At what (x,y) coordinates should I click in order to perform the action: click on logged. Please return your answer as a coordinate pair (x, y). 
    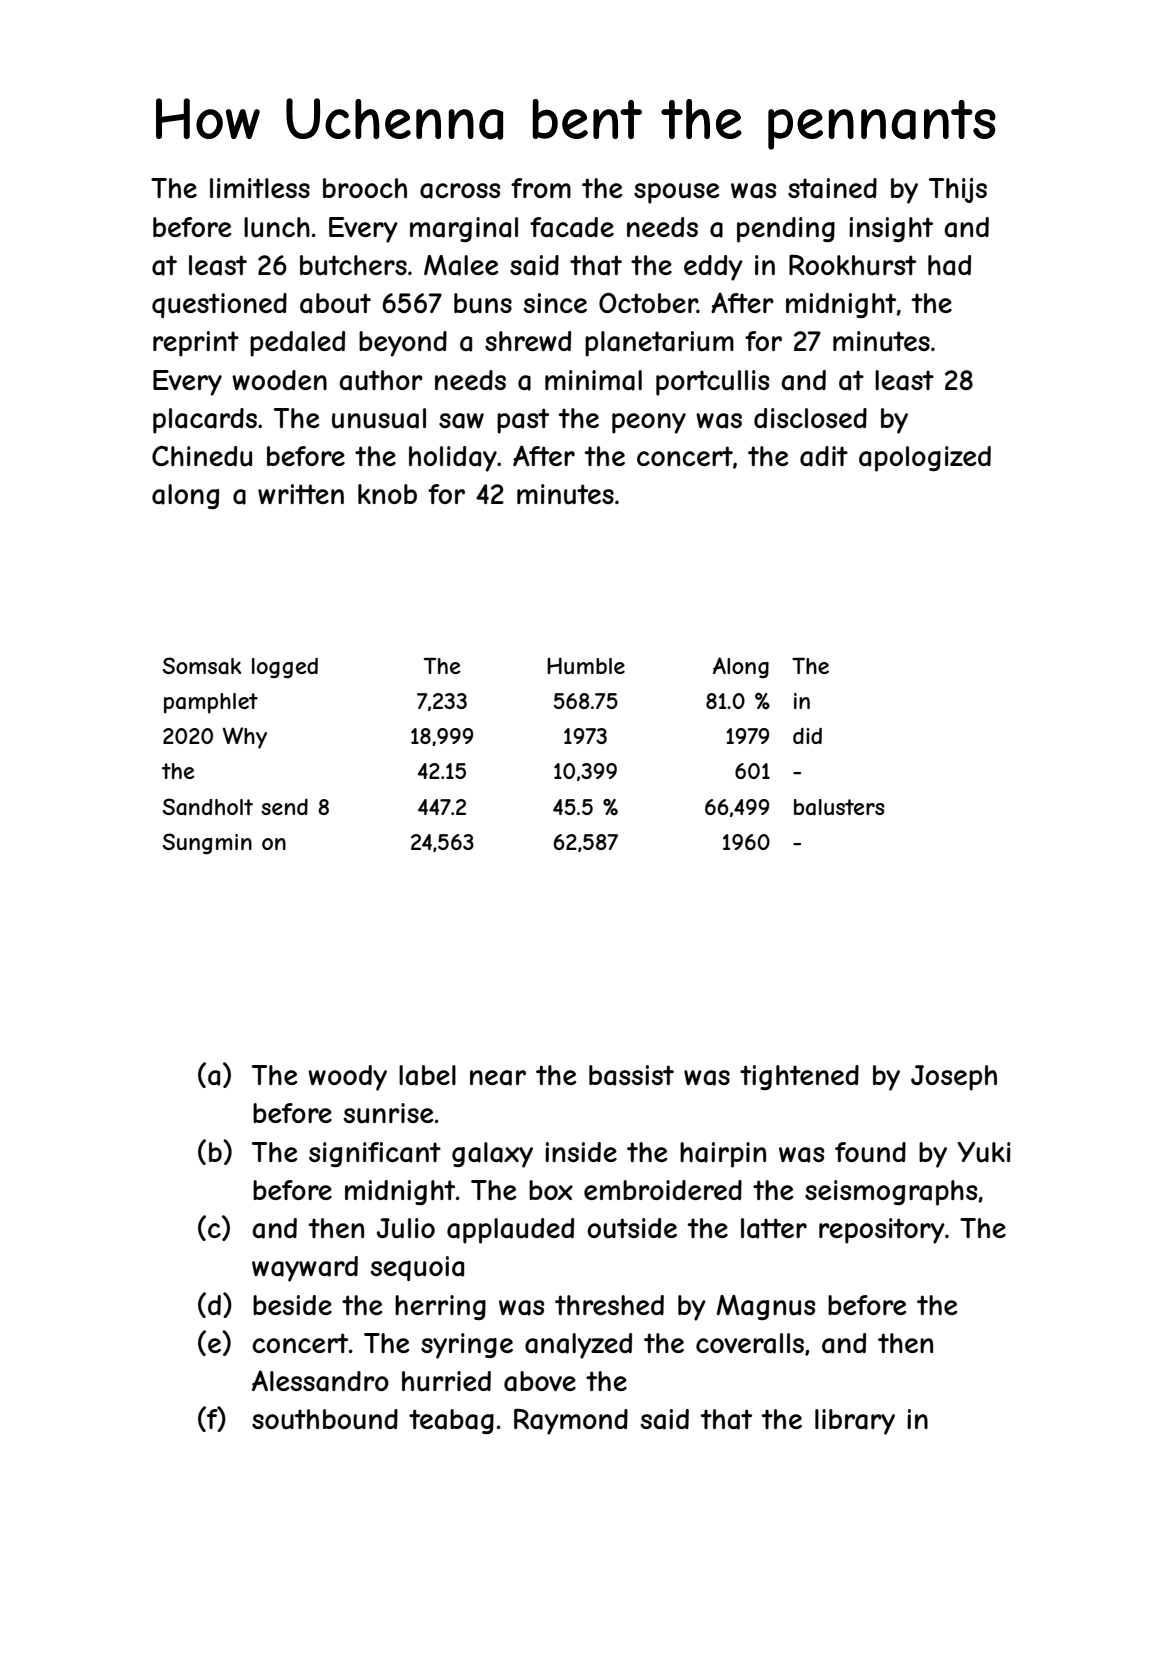
    Looking at the image, I should click on (285, 668).
